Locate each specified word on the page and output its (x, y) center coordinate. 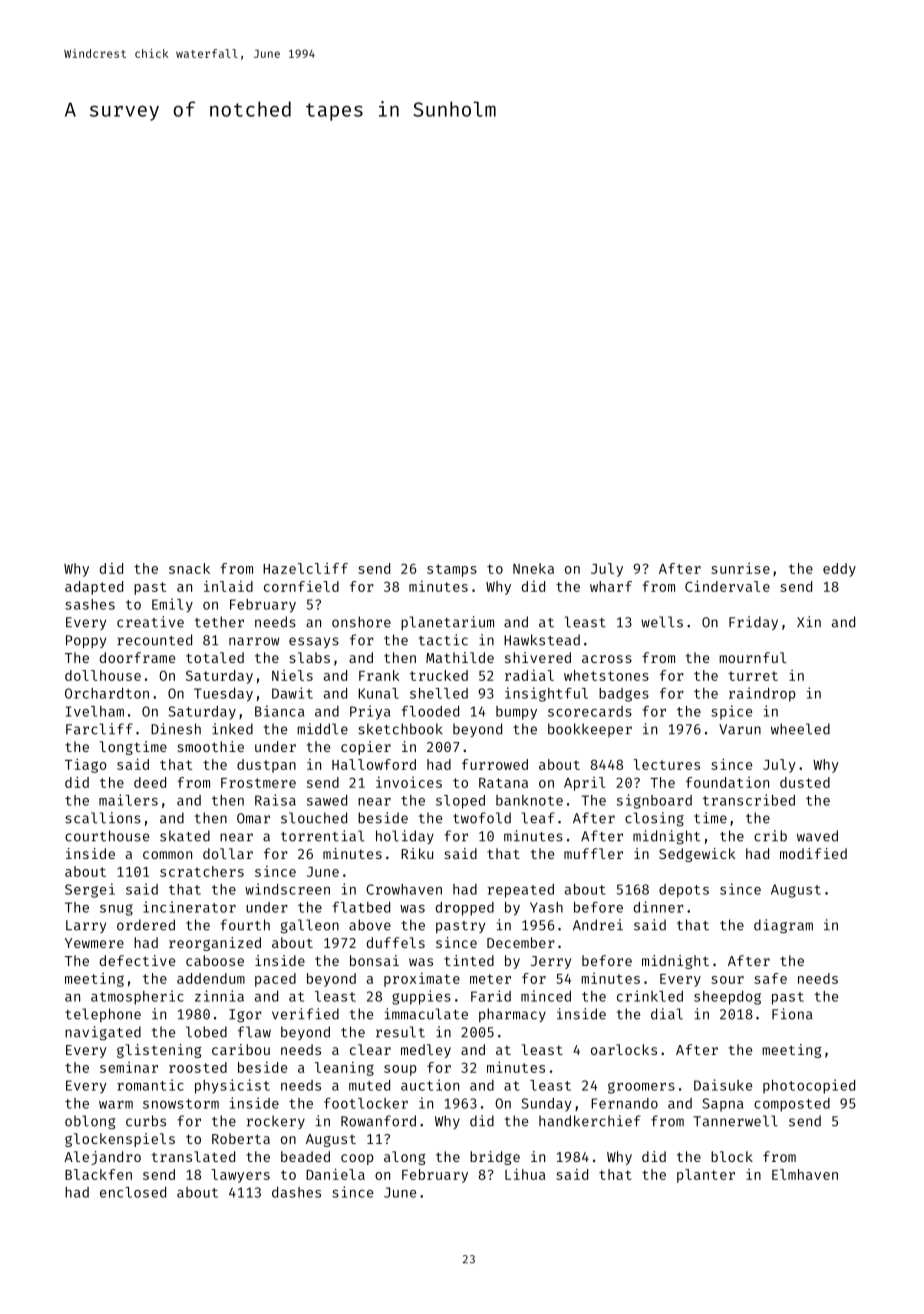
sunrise (740, 568)
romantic (150, 1085)
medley (426, 1051)
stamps (452, 570)
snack (189, 568)
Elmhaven (805, 1174)
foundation (727, 782)
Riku (417, 853)
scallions (103, 818)
